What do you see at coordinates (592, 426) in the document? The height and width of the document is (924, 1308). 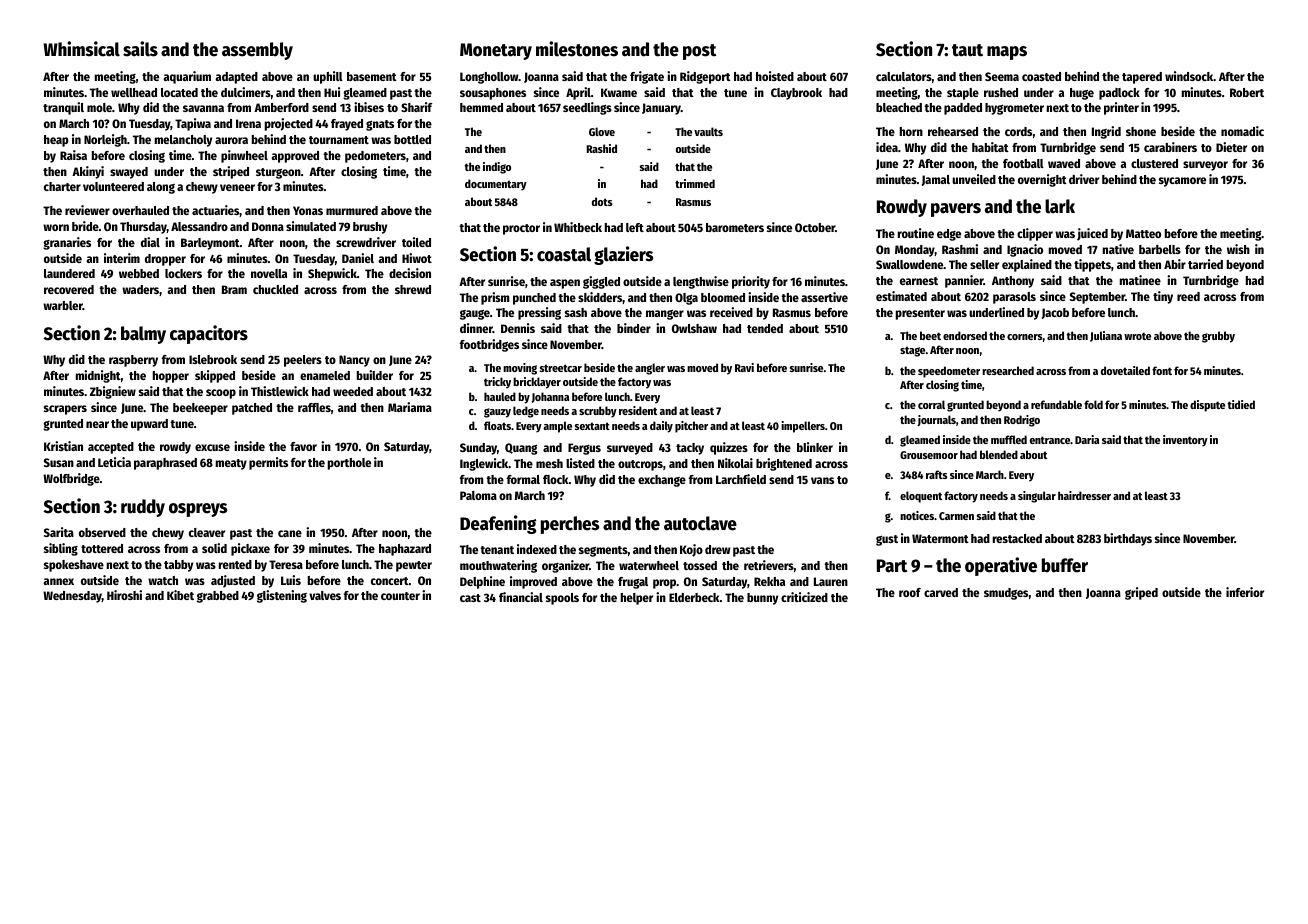 I see `sextant` at bounding box center [592, 426].
